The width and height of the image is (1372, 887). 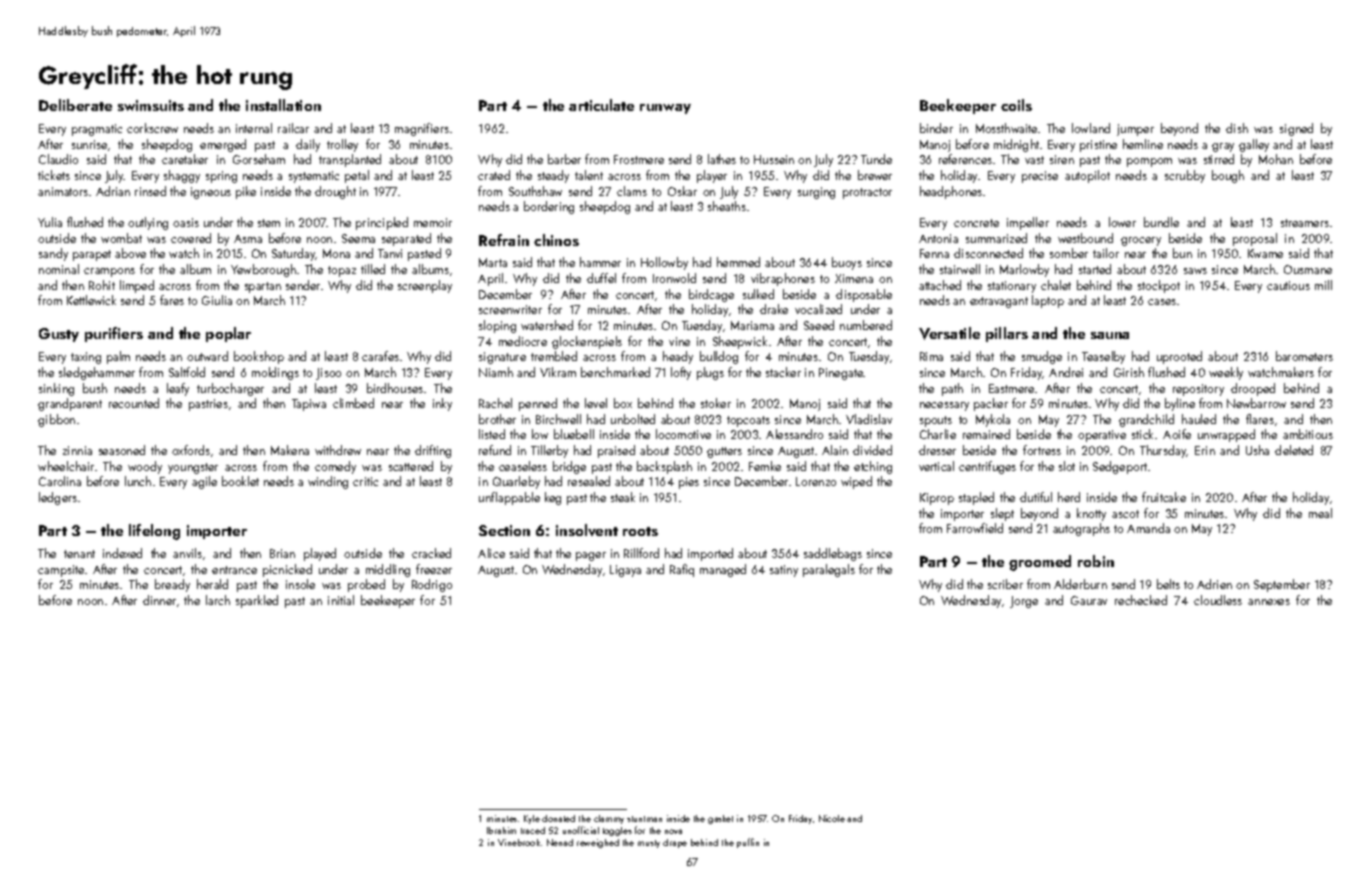 What do you see at coordinates (1294, 450) in the image?
I see `deleted` at bounding box center [1294, 450].
